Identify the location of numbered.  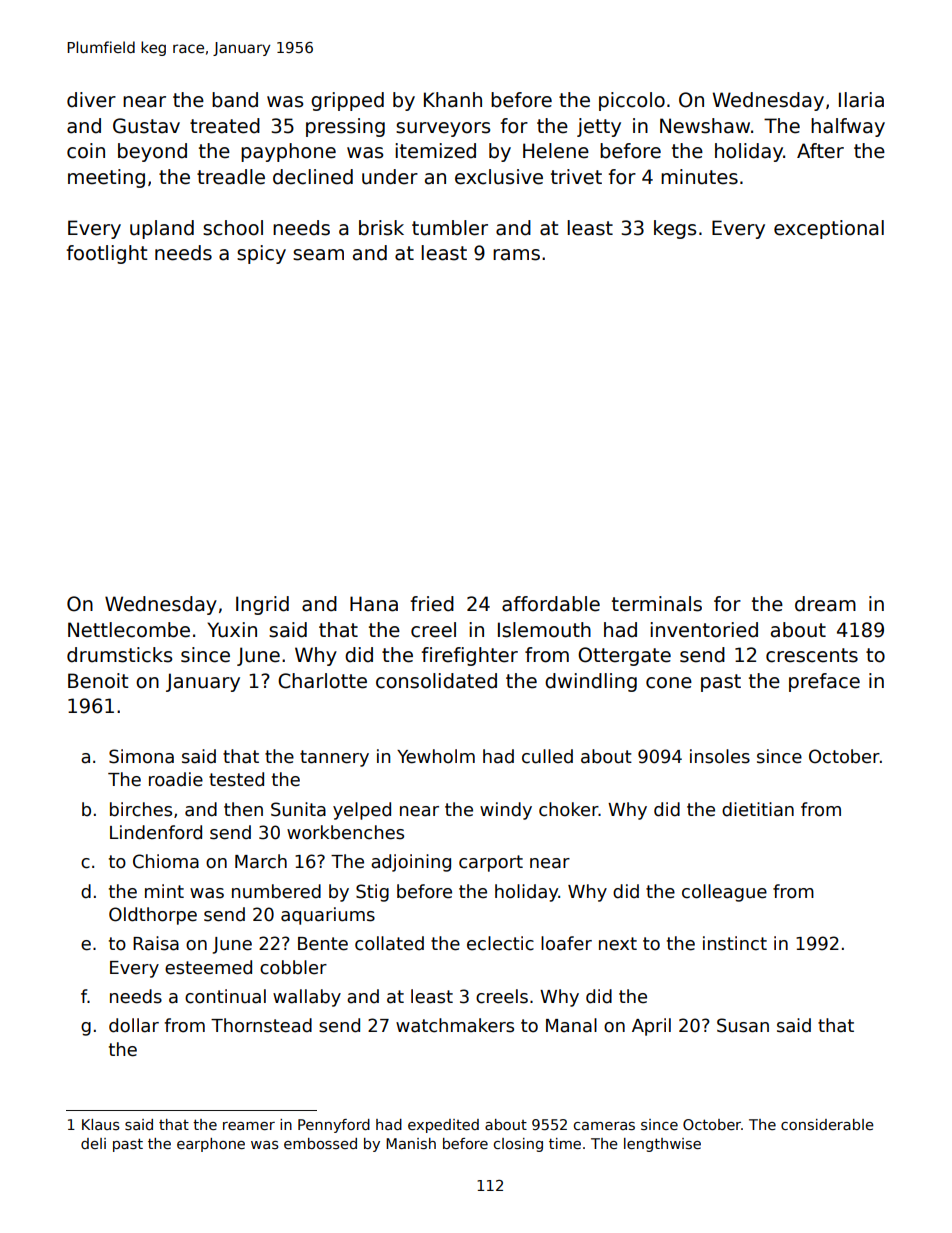
(276, 891).
